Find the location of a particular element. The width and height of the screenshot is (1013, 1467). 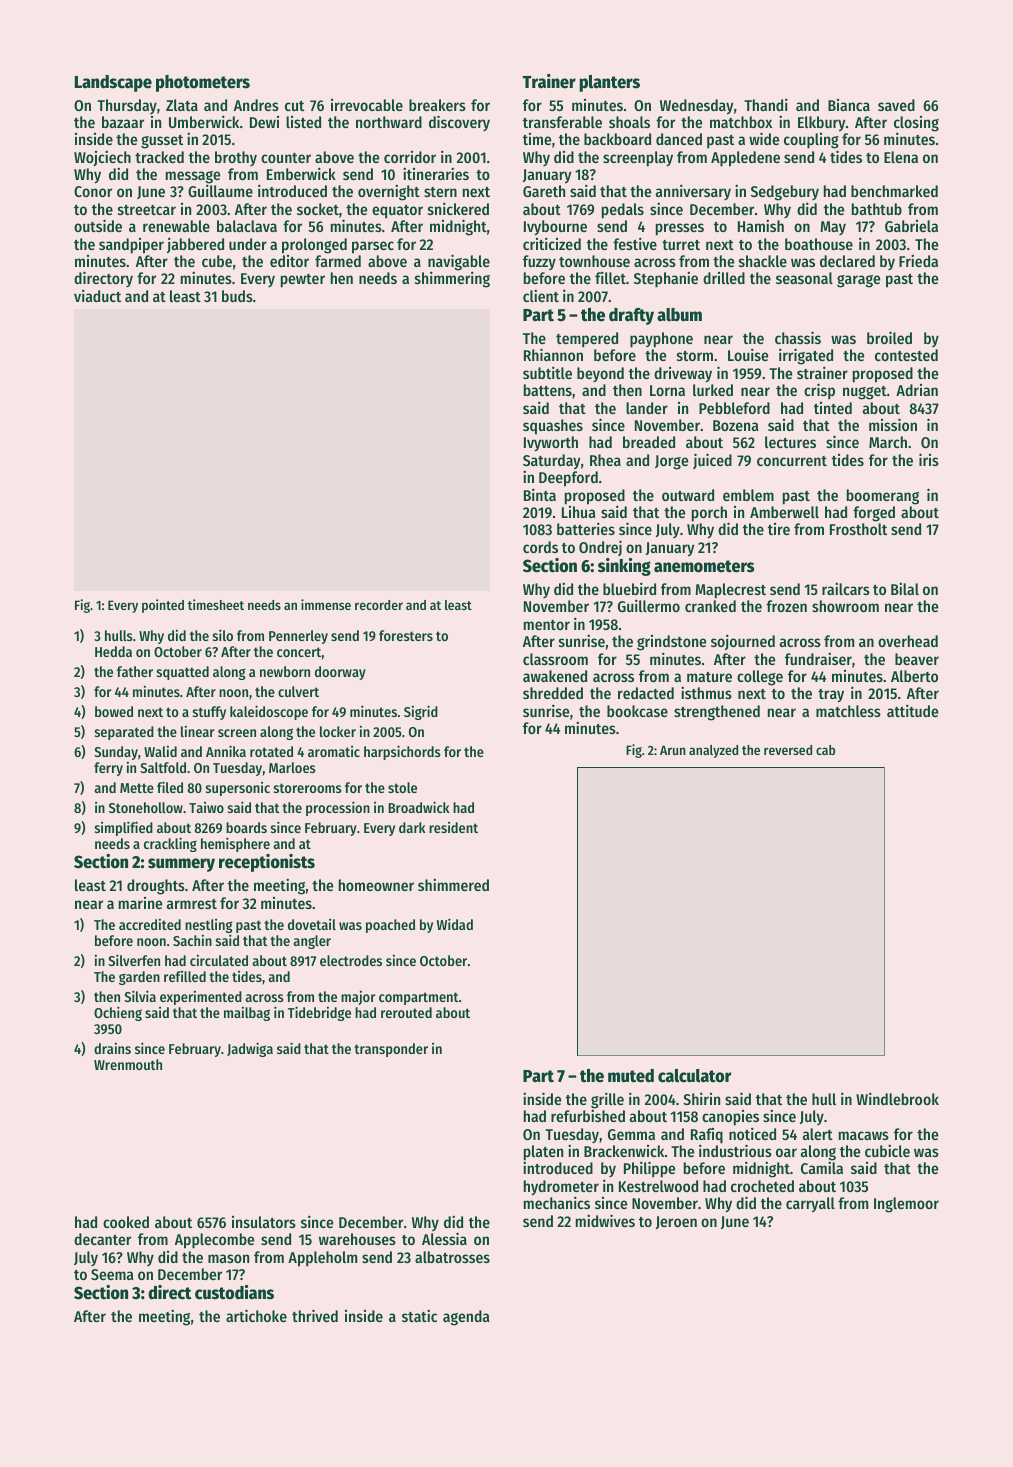

ferry is located at coordinates (108, 769).
